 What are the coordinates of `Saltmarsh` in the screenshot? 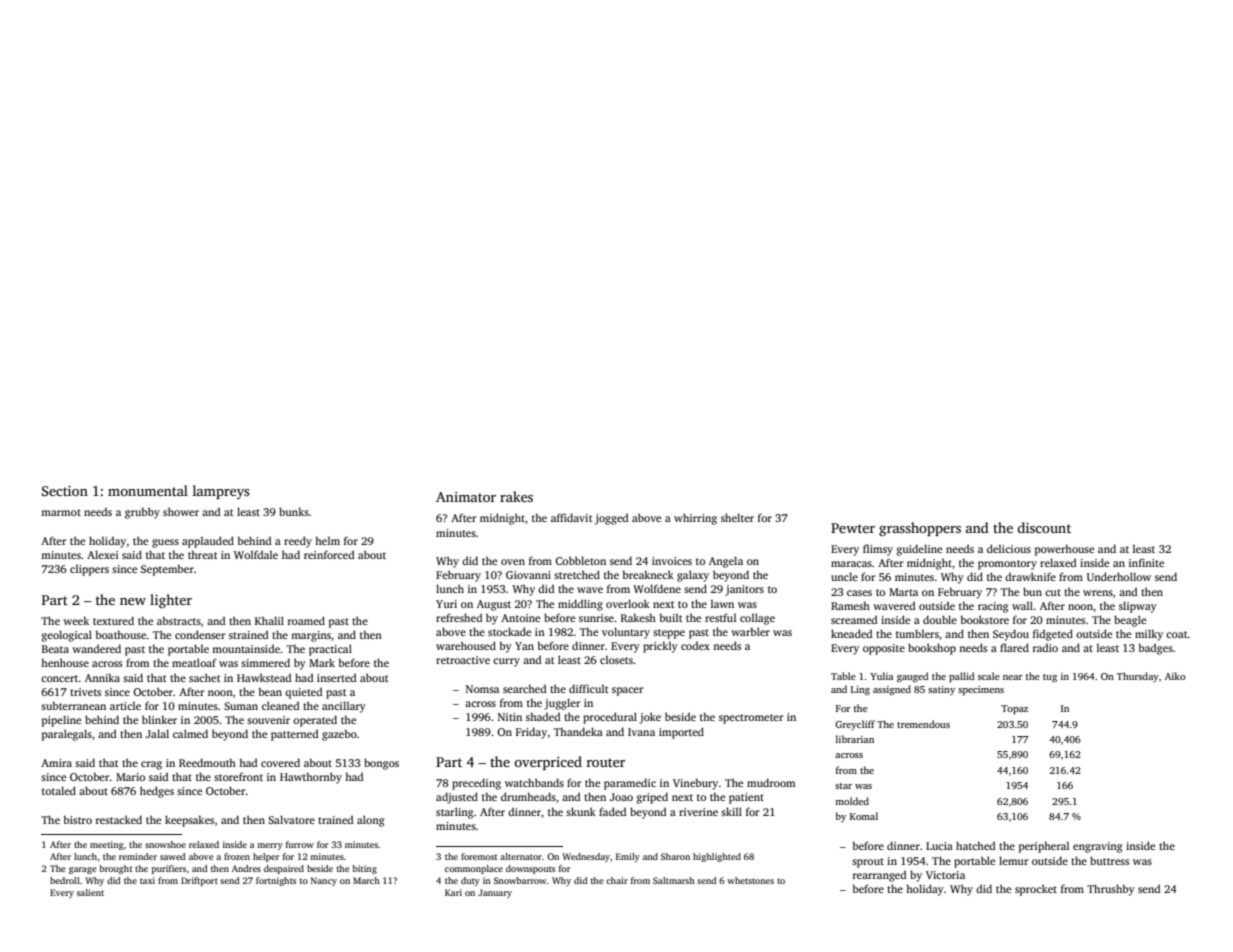 It's located at (674, 880).
